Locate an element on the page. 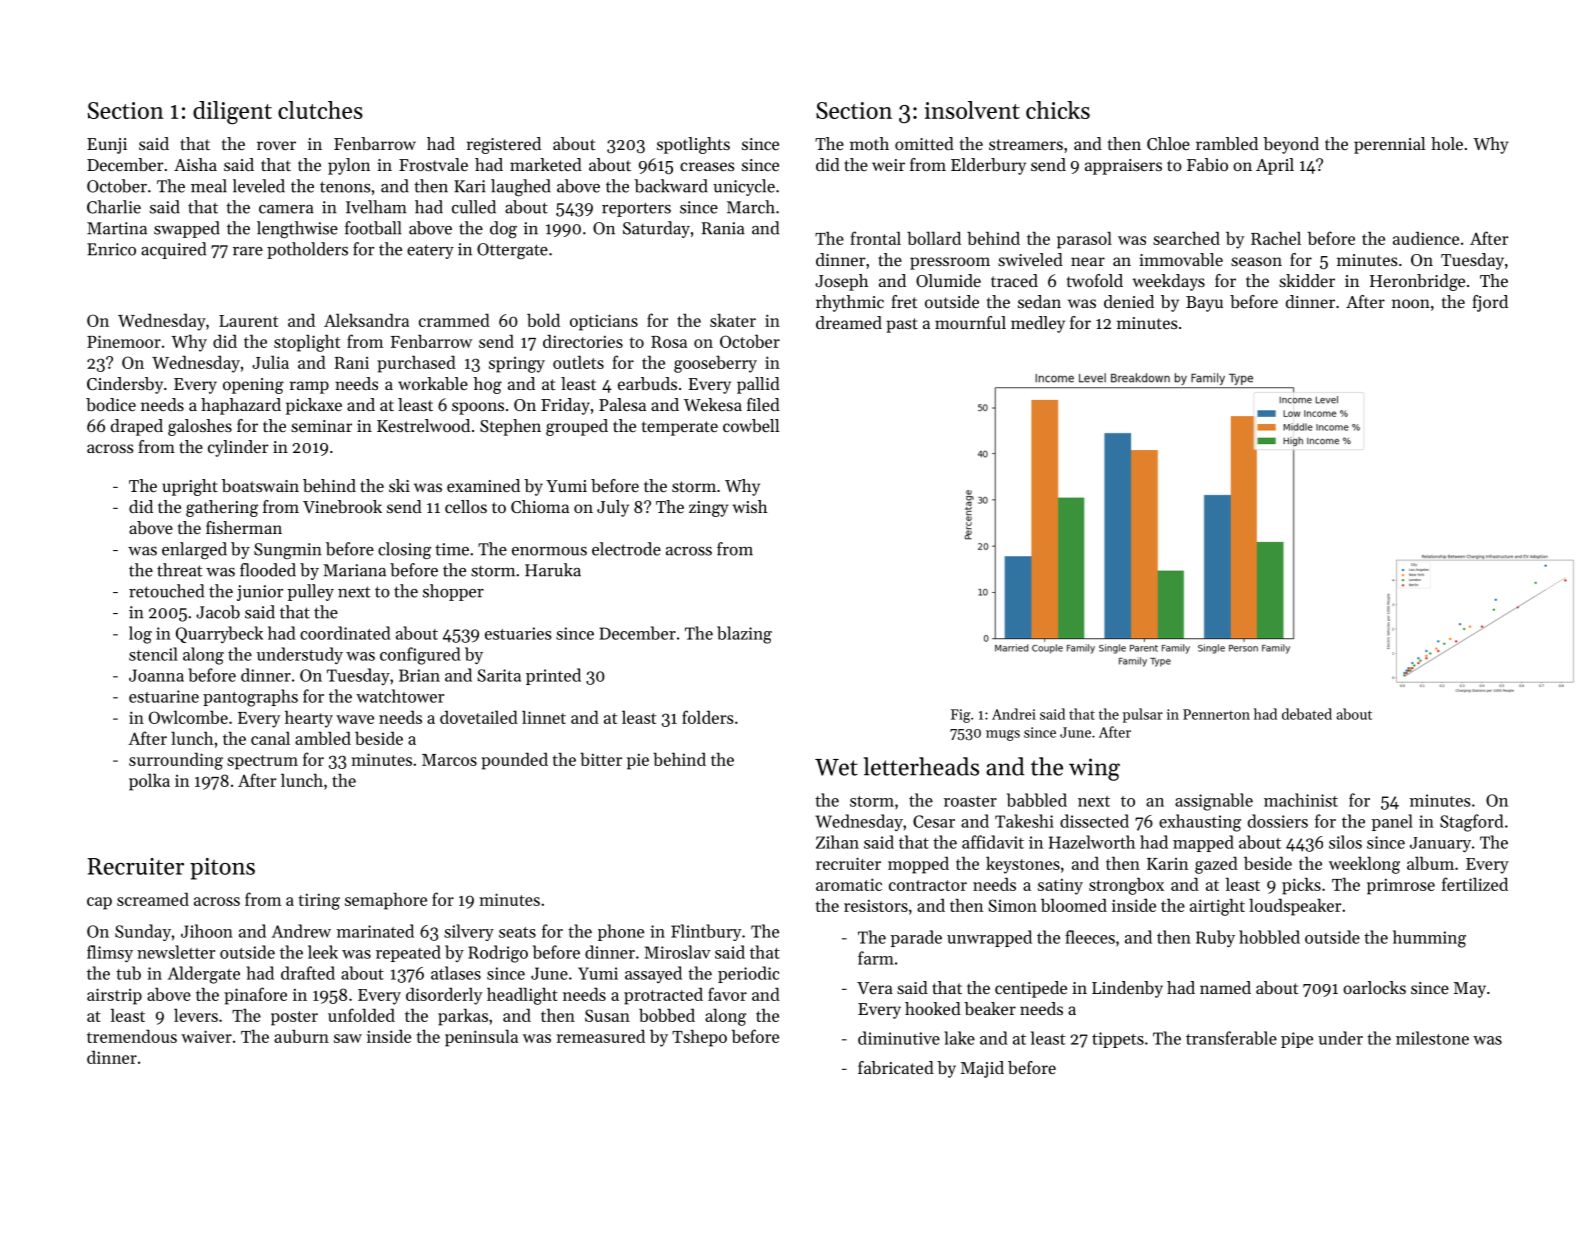 This page has height=1233, width=1595. Ivelham is located at coordinates (376, 207).
